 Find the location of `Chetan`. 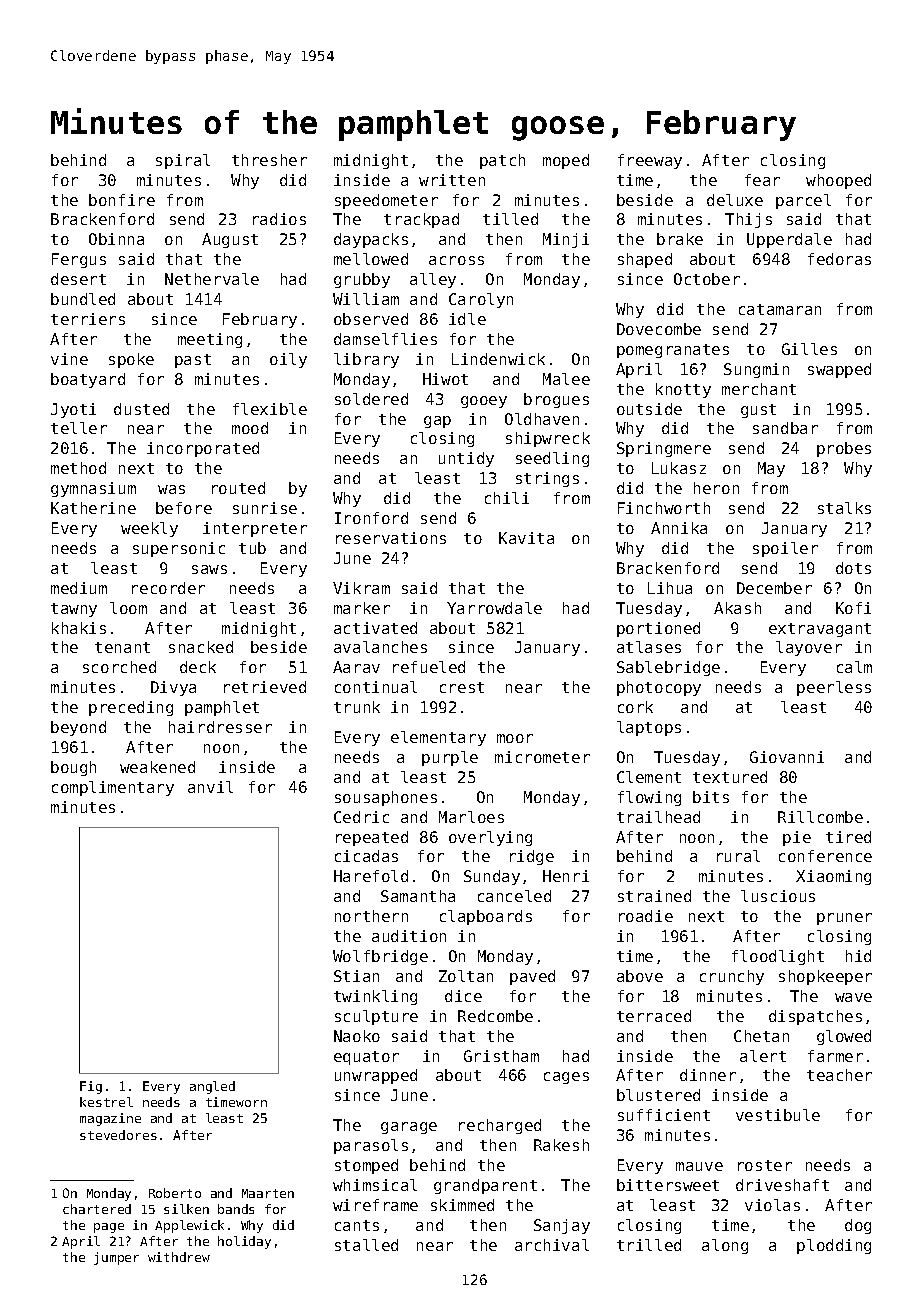

Chetan is located at coordinates (761, 1036).
